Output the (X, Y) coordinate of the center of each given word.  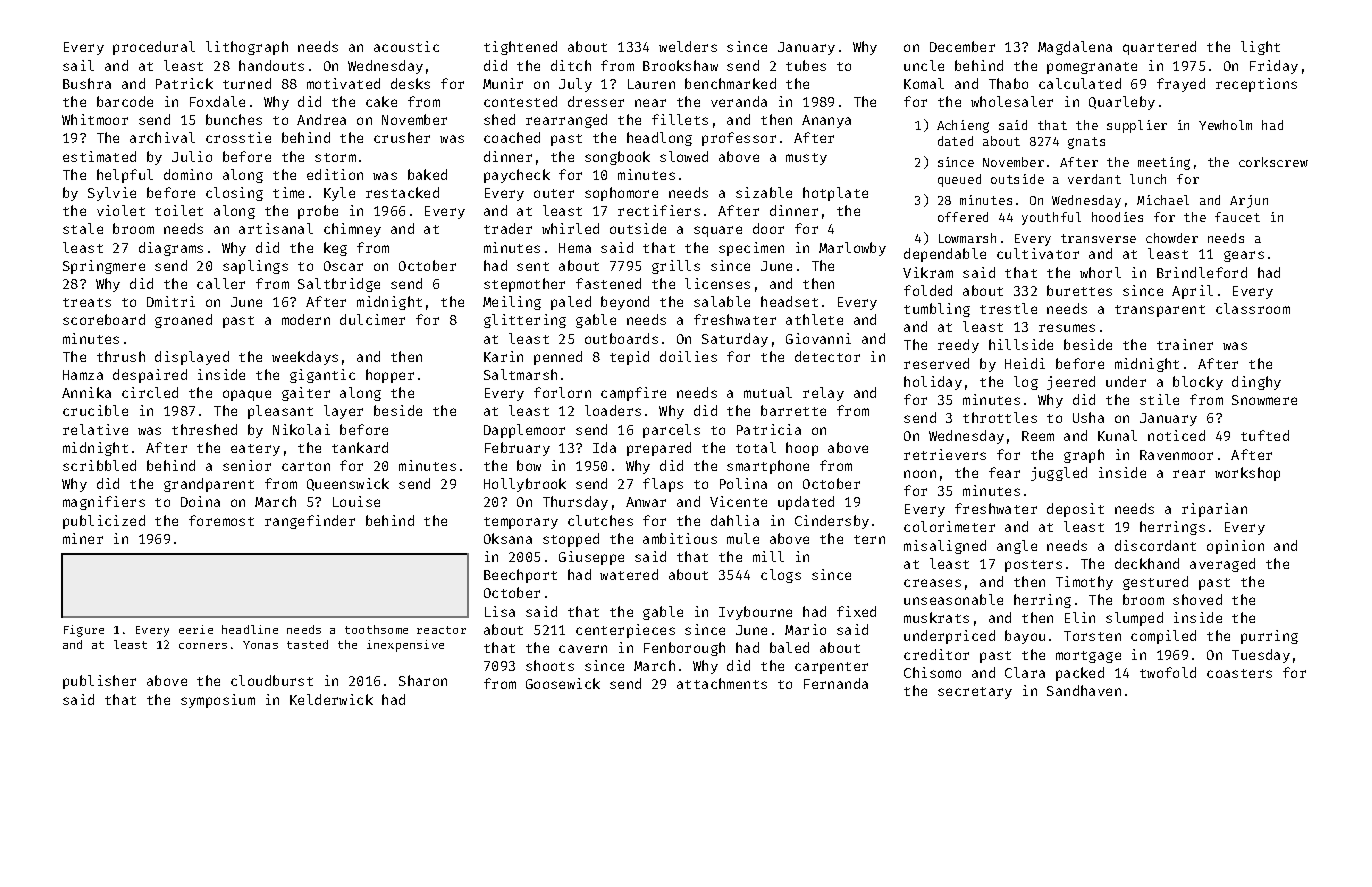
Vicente (738, 501)
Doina (200, 501)
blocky (1198, 383)
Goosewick (563, 683)
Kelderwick (331, 699)
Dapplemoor (524, 431)
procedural (154, 48)
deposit (1075, 510)
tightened (520, 48)
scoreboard (104, 319)
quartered (1159, 48)
